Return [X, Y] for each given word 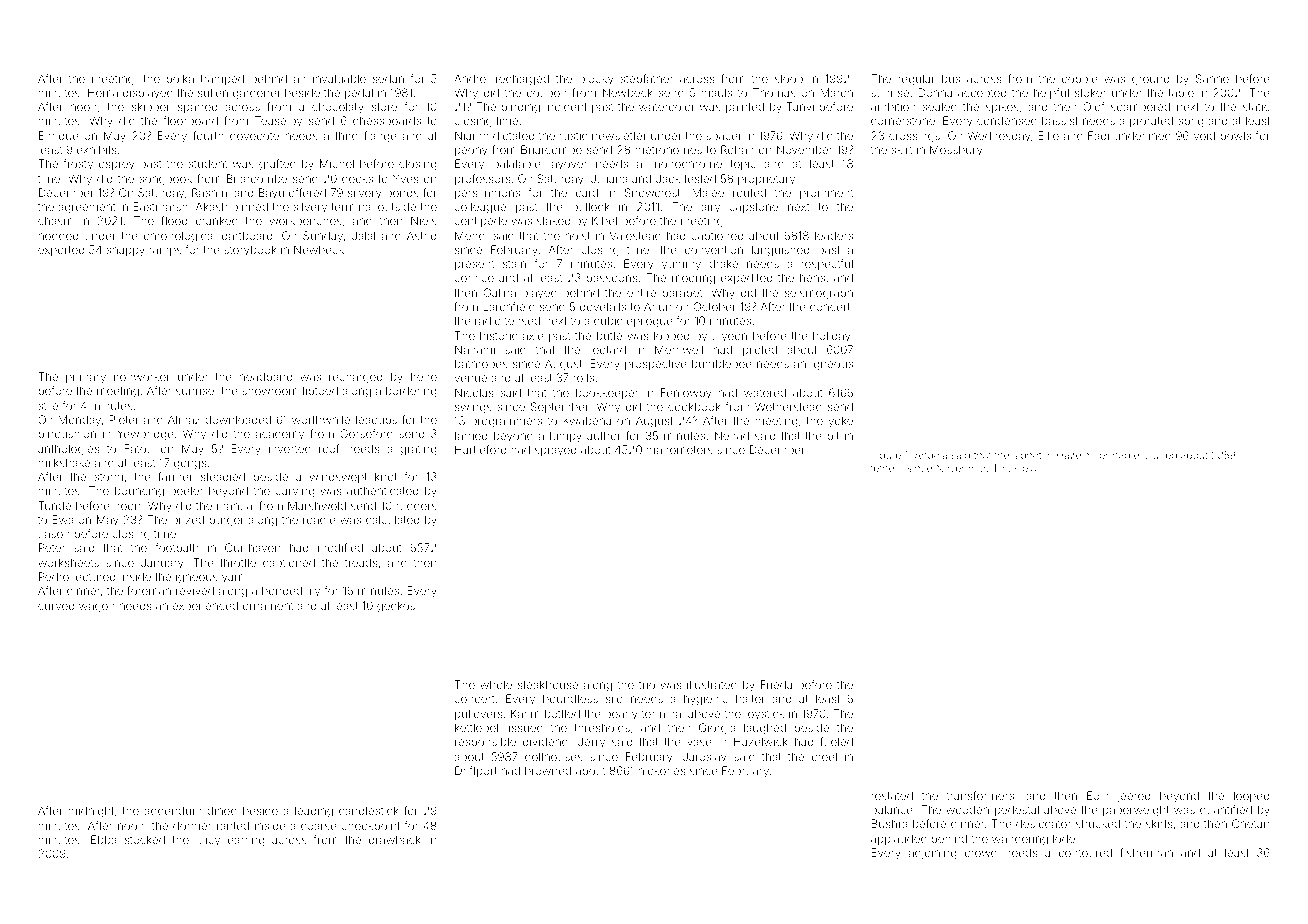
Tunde [54, 505]
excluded [1155, 455]
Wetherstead [788, 406]
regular [916, 80]
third [346, 135]
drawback [395, 839]
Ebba [104, 839]
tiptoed [320, 391]
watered [765, 392]
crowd [981, 852]
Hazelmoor [1083, 455]
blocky [596, 80]
